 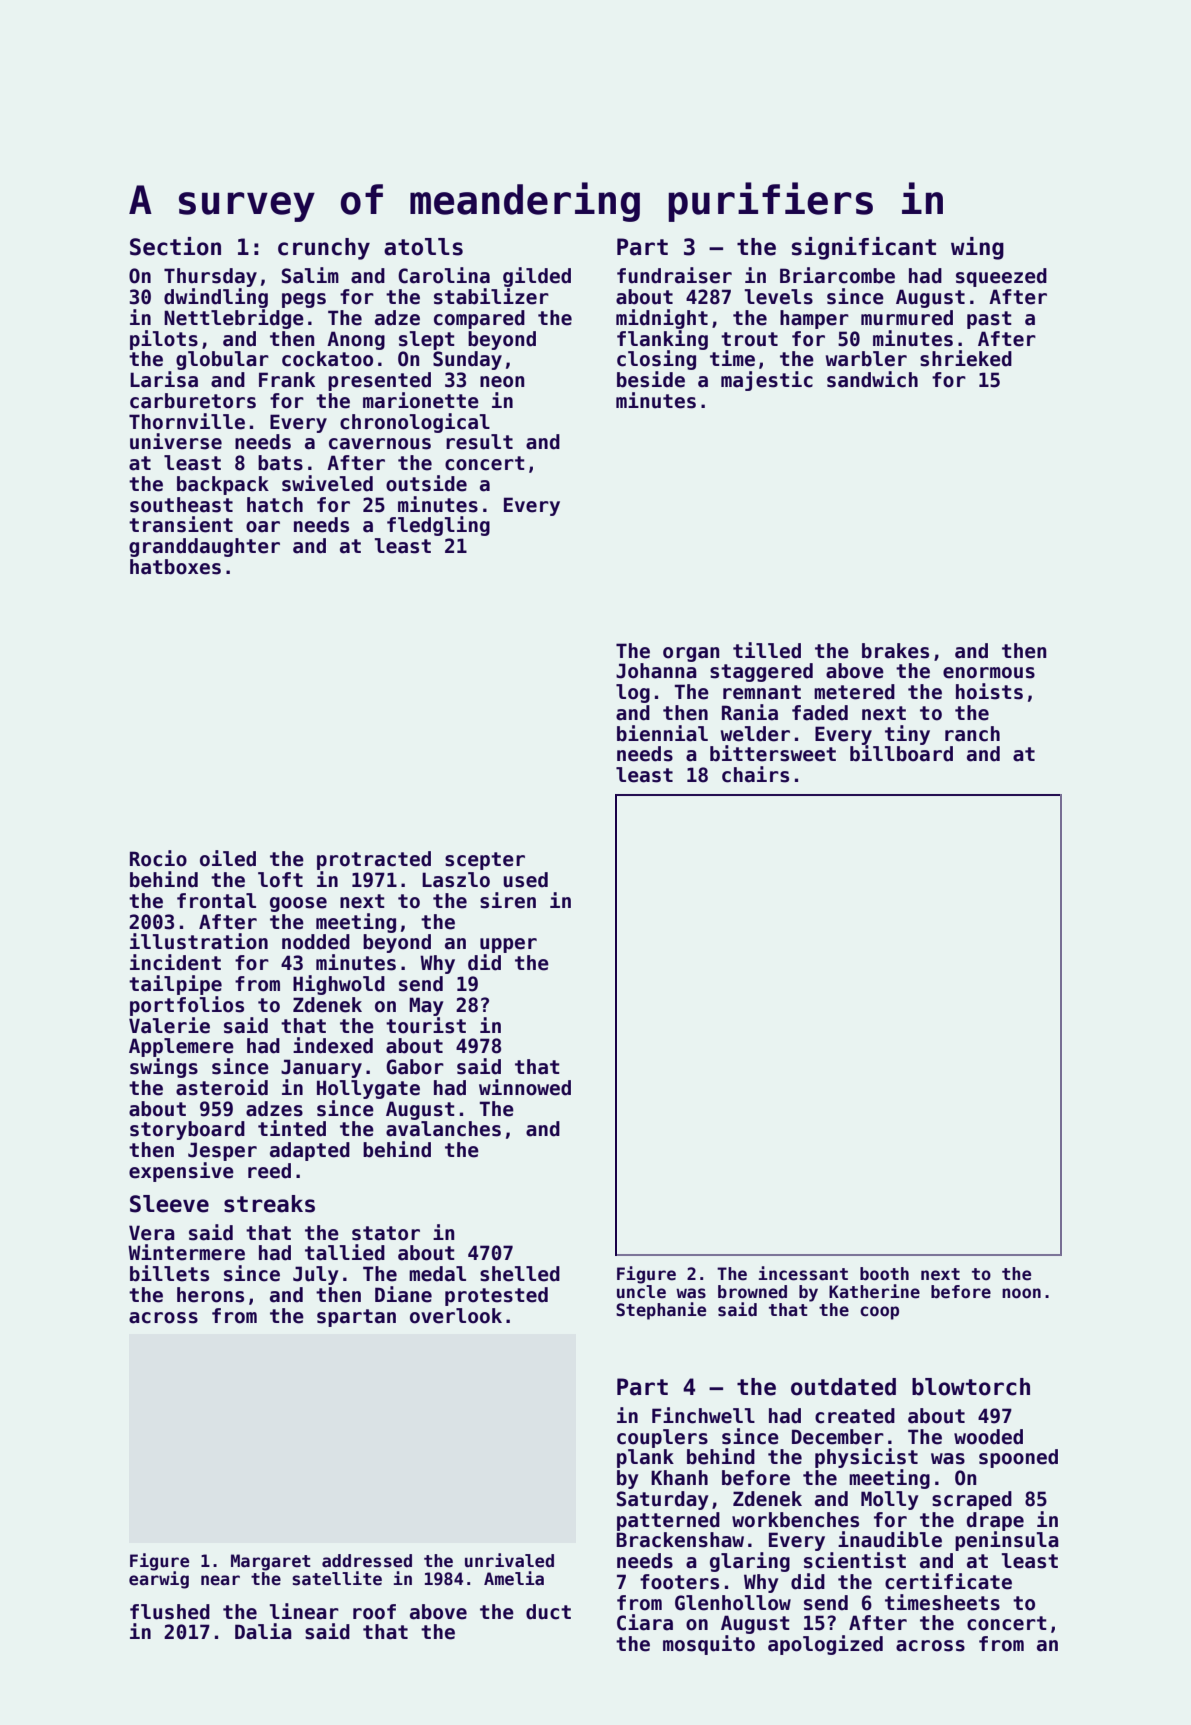 I want to click on sandwich, so click(x=872, y=379).
